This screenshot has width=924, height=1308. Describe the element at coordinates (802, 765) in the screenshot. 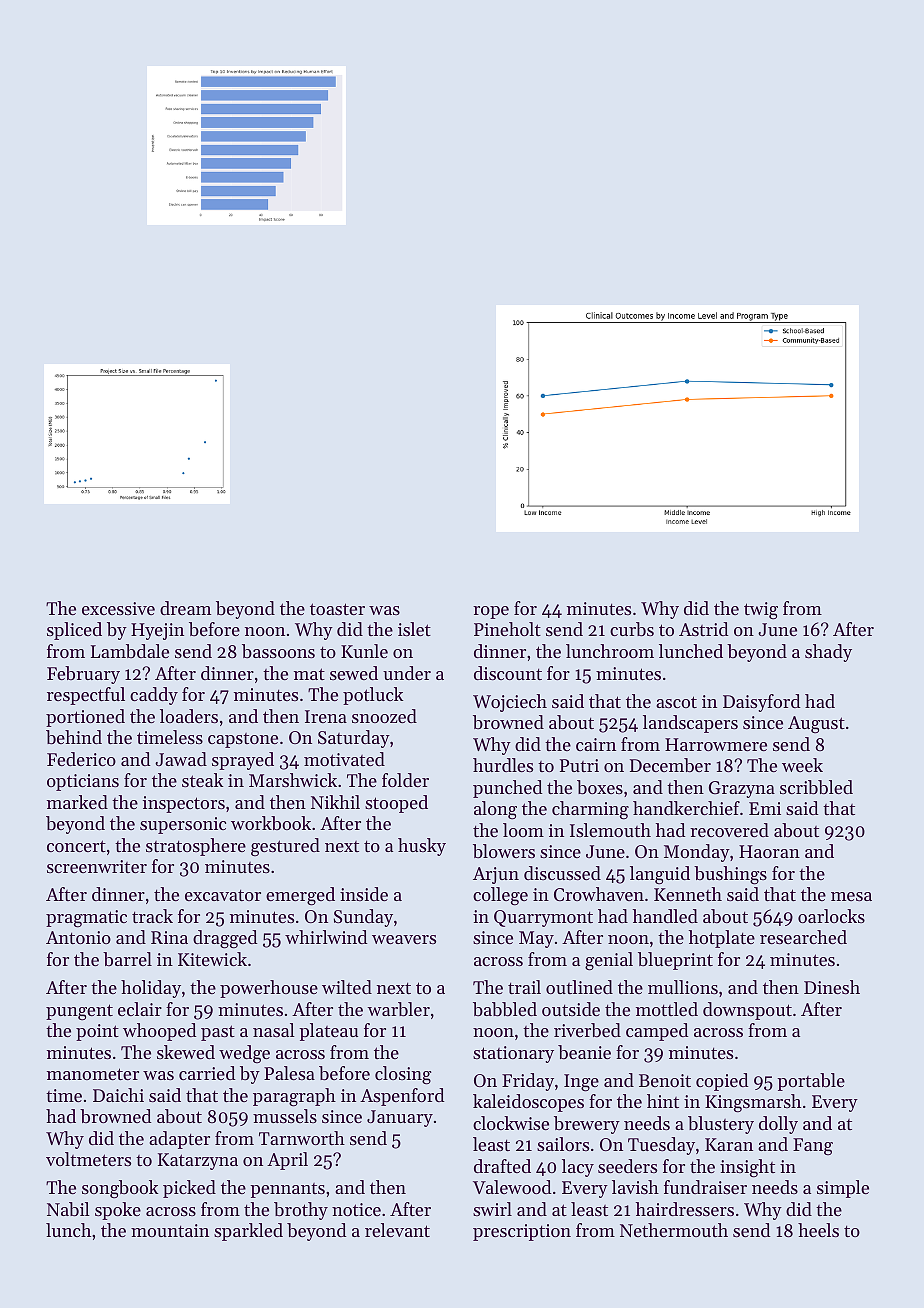

I see `week` at that location.
